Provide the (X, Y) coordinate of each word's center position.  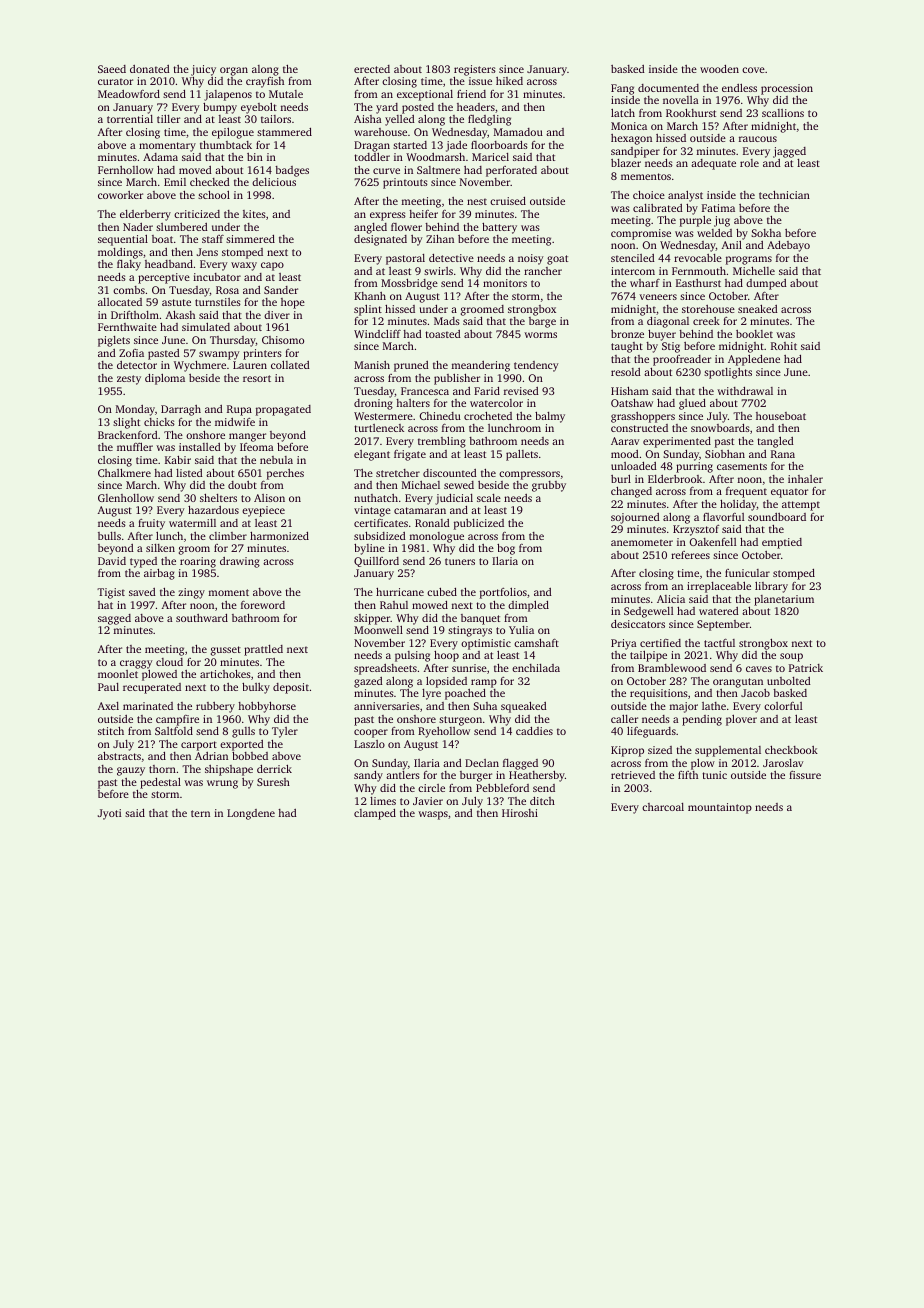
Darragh (181, 410)
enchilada (536, 668)
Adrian (211, 756)
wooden (719, 69)
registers (475, 70)
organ (234, 71)
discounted (450, 473)
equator (789, 493)
